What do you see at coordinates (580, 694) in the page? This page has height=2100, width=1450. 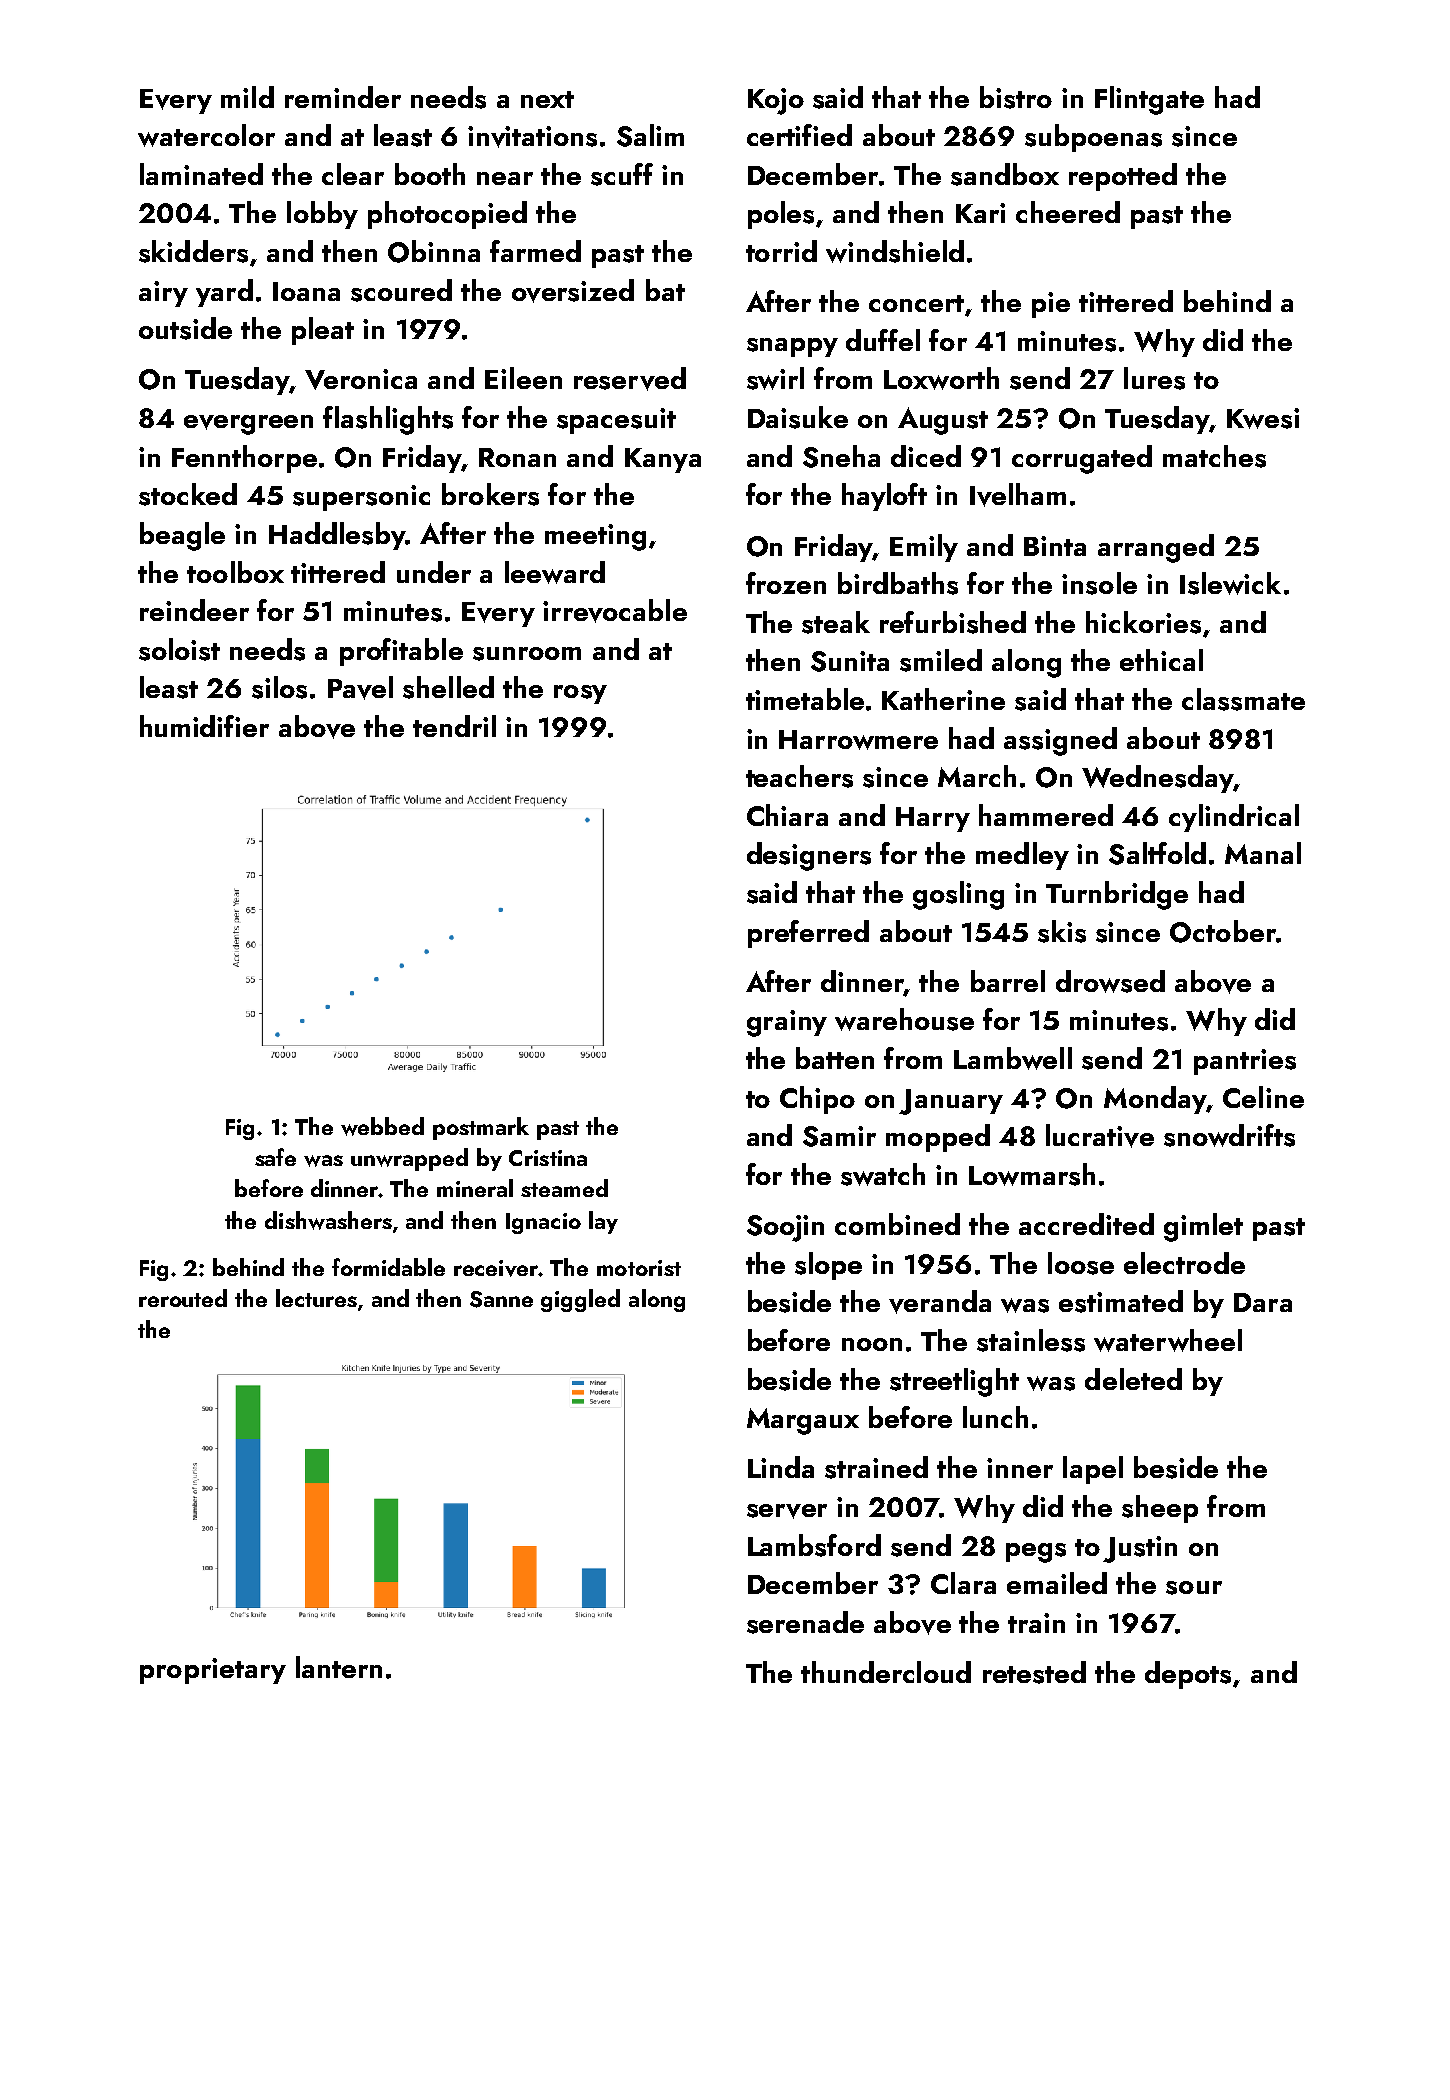 I see `rosy` at bounding box center [580, 694].
